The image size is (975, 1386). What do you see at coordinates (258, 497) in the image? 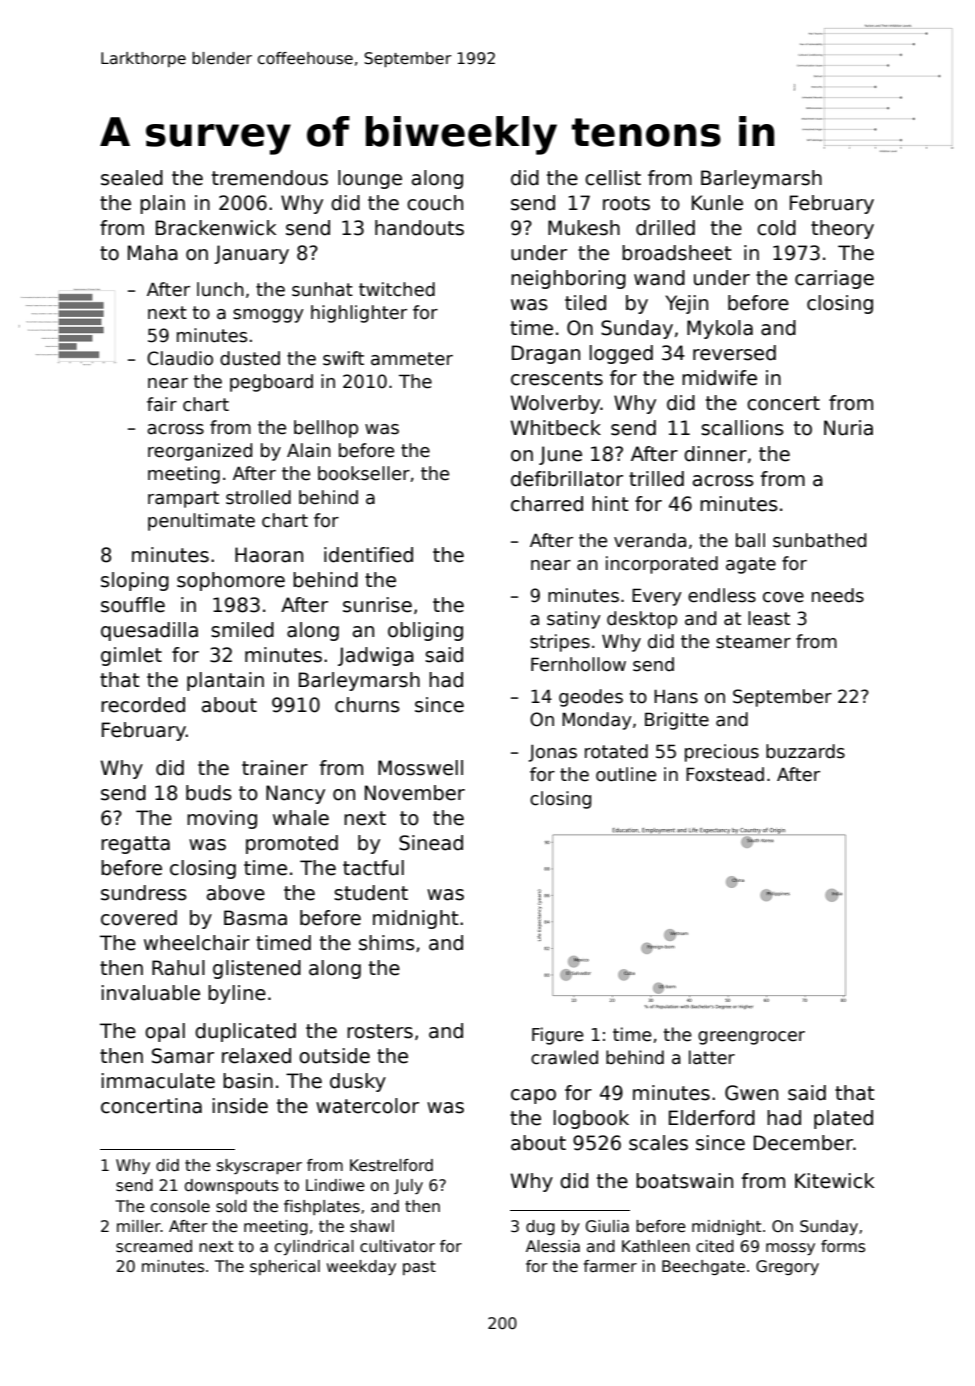
I see `strolled` at bounding box center [258, 497].
